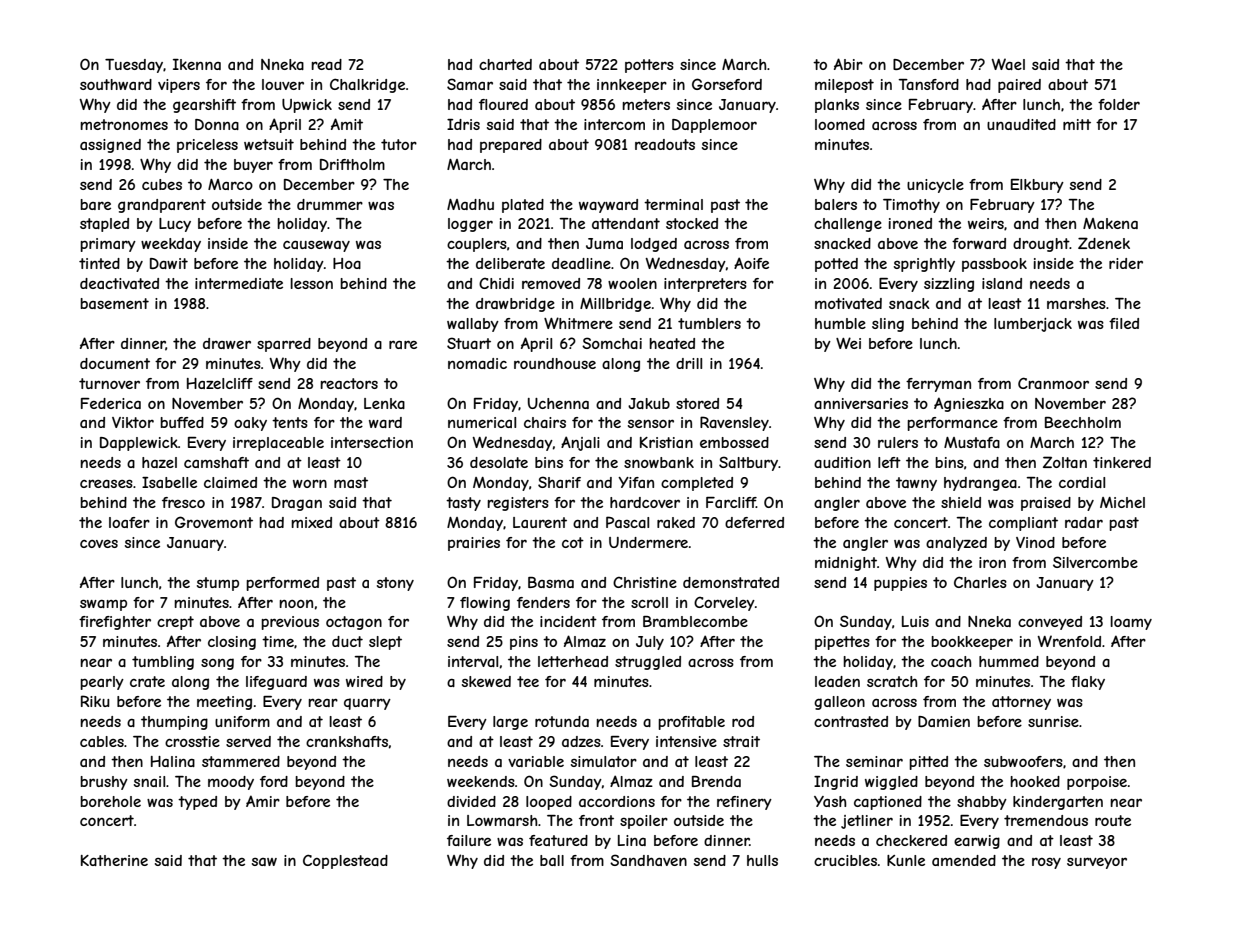 This document has width=1233, height=952. What do you see at coordinates (162, 206) in the document?
I see `grandparent` at bounding box center [162, 206].
